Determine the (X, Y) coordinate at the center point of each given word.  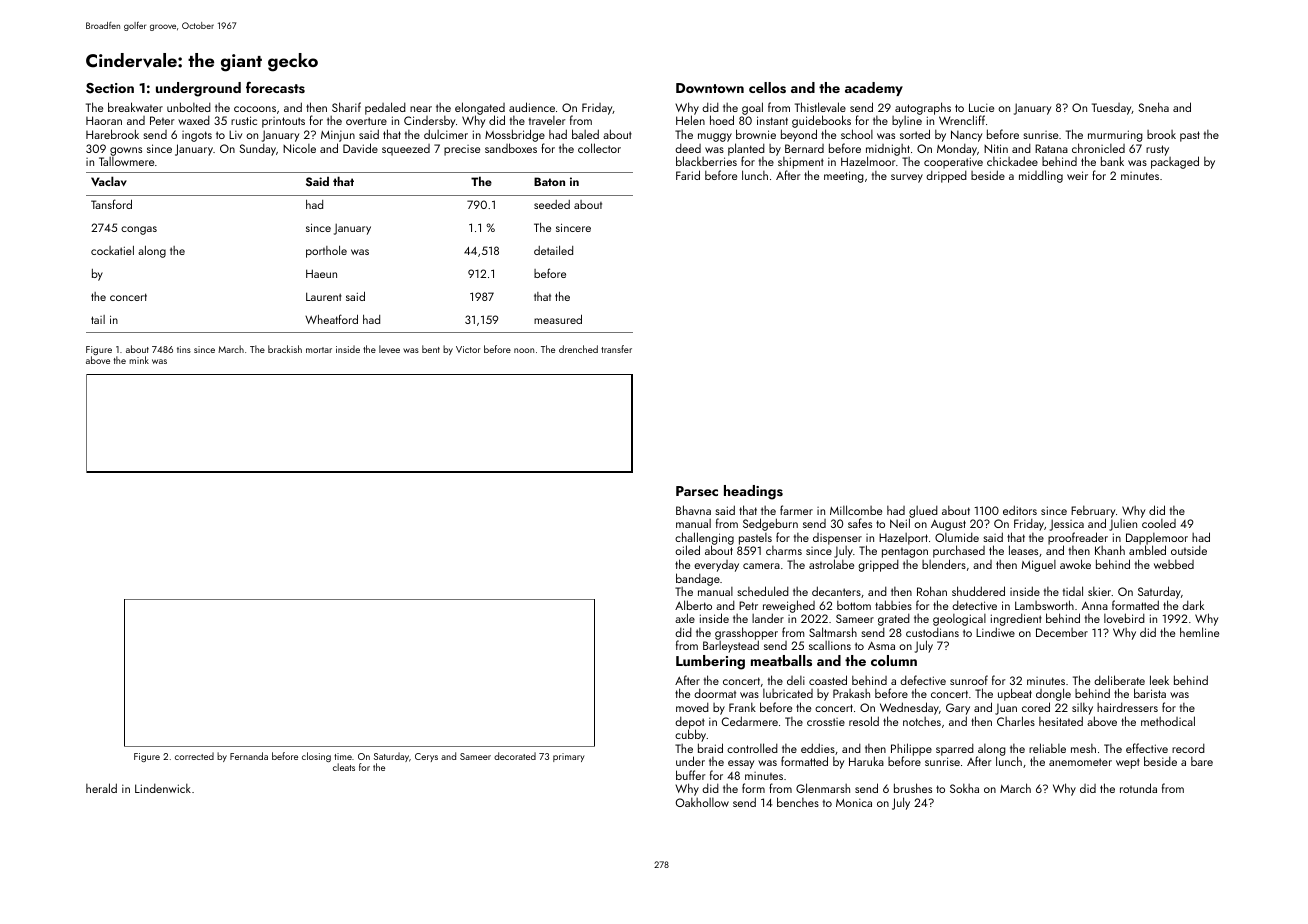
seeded (552, 204)
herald (101, 788)
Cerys (426, 757)
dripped (946, 176)
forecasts (275, 87)
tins (184, 349)
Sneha (1154, 107)
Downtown (710, 88)
